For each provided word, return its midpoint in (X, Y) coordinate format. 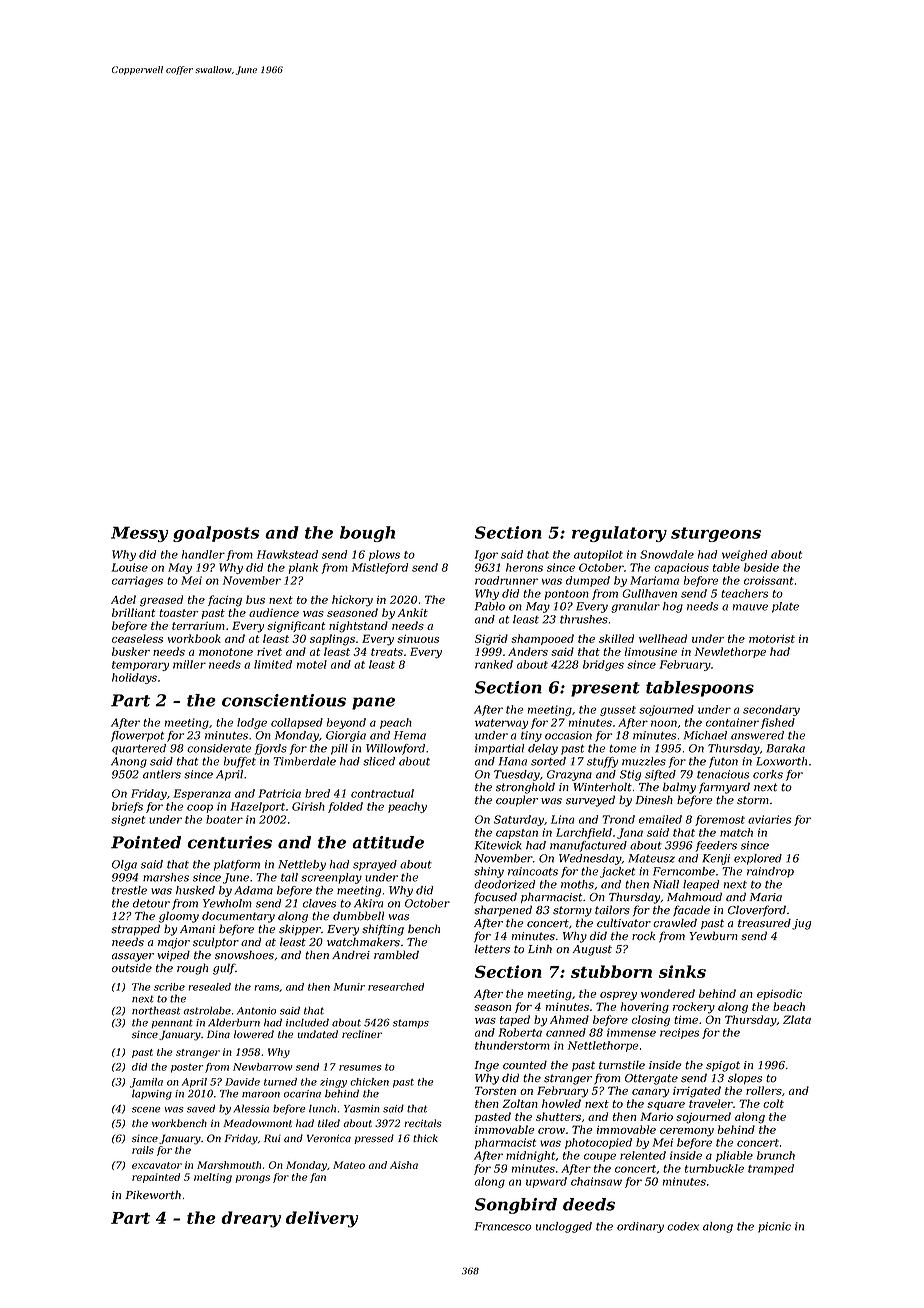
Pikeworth (153, 1195)
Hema (410, 735)
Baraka (785, 748)
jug (801, 924)
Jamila (146, 1083)
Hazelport (257, 807)
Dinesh (654, 800)
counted (525, 1065)
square (666, 1106)
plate (785, 607)
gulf (224, 969)
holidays (134, 678)
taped (515, 1020)
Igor (486, 555)
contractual (382, 793)
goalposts (216, 534)
